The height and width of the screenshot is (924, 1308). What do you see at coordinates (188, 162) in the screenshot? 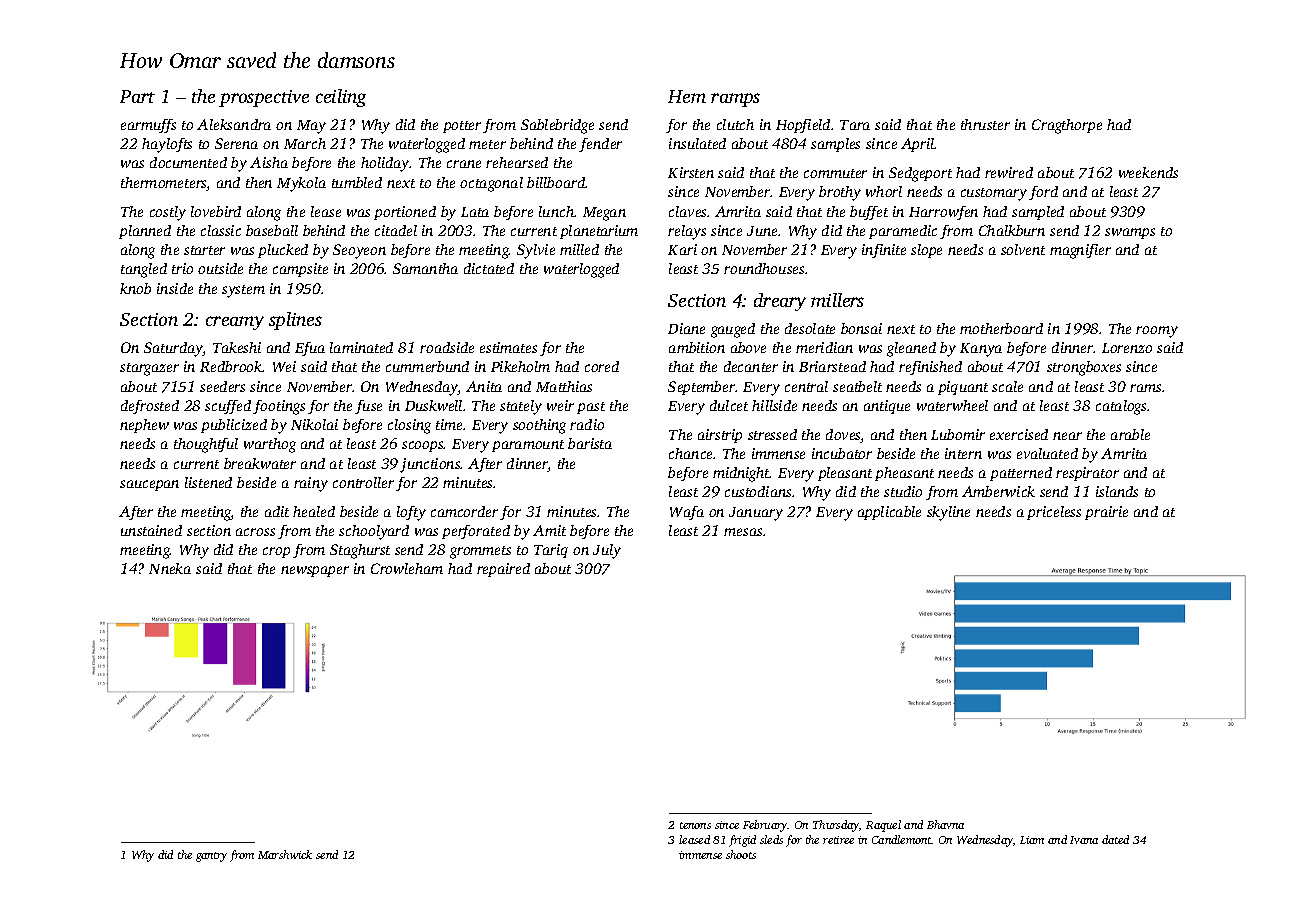
I see `documented` at bounding box center [188, 162].
